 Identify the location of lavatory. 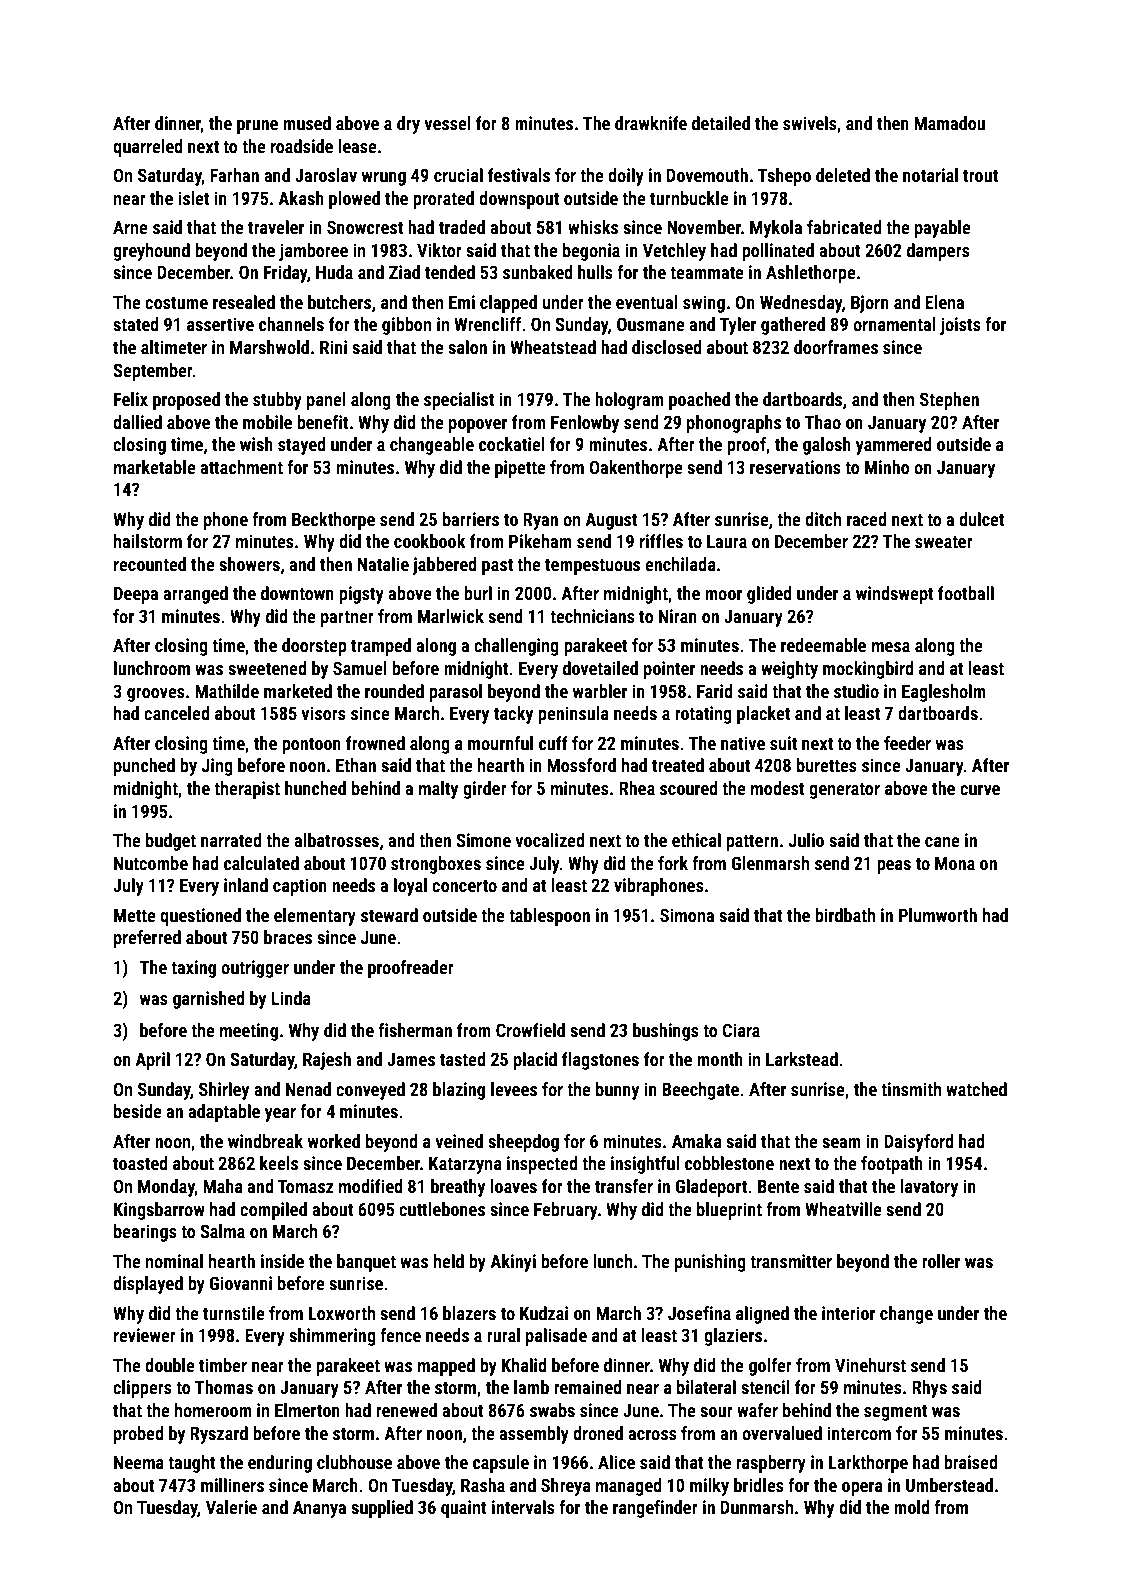
(929, 1188).
